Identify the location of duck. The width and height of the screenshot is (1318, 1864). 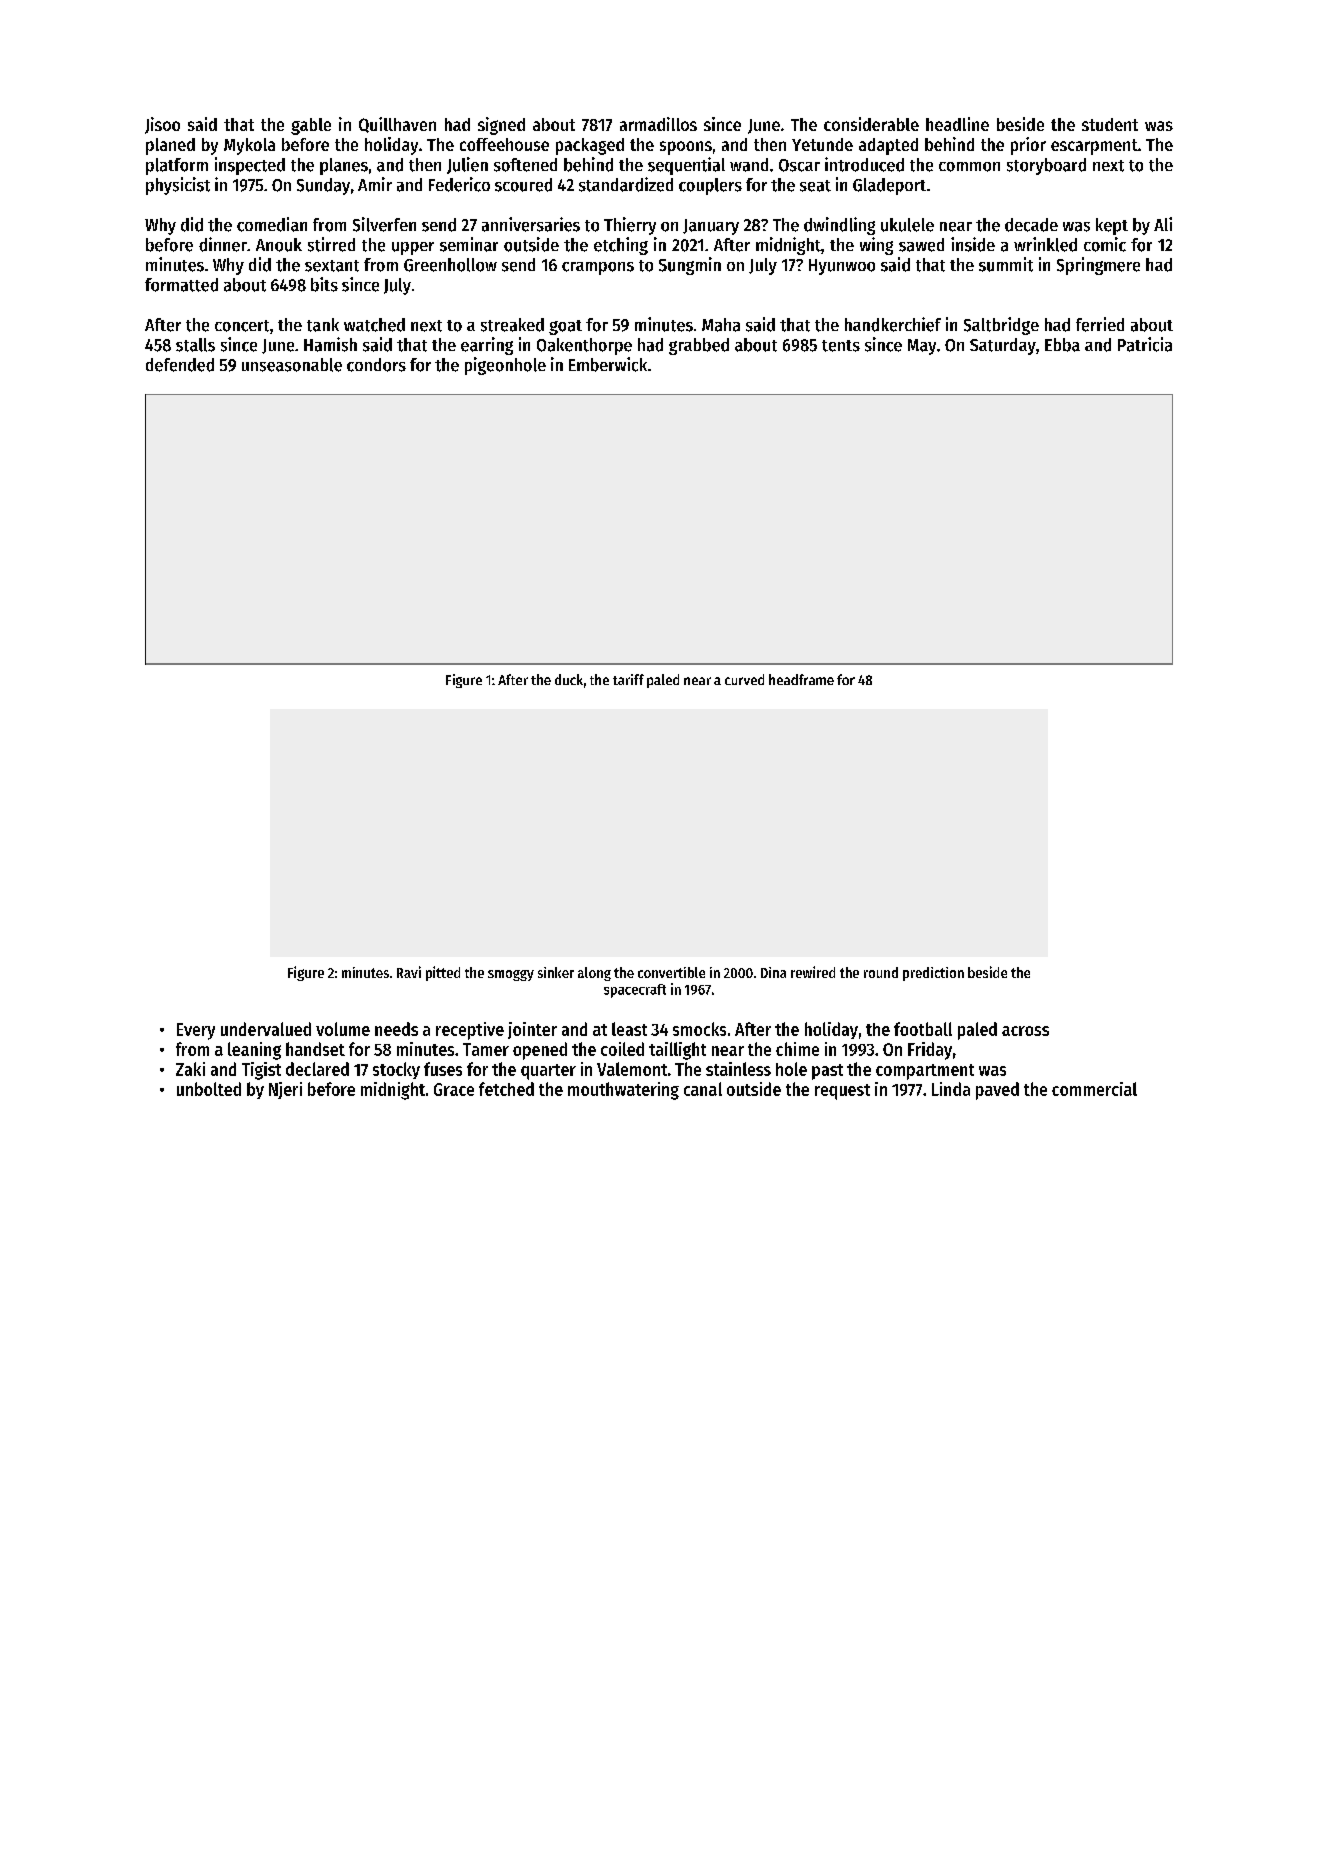
(569, 679).
